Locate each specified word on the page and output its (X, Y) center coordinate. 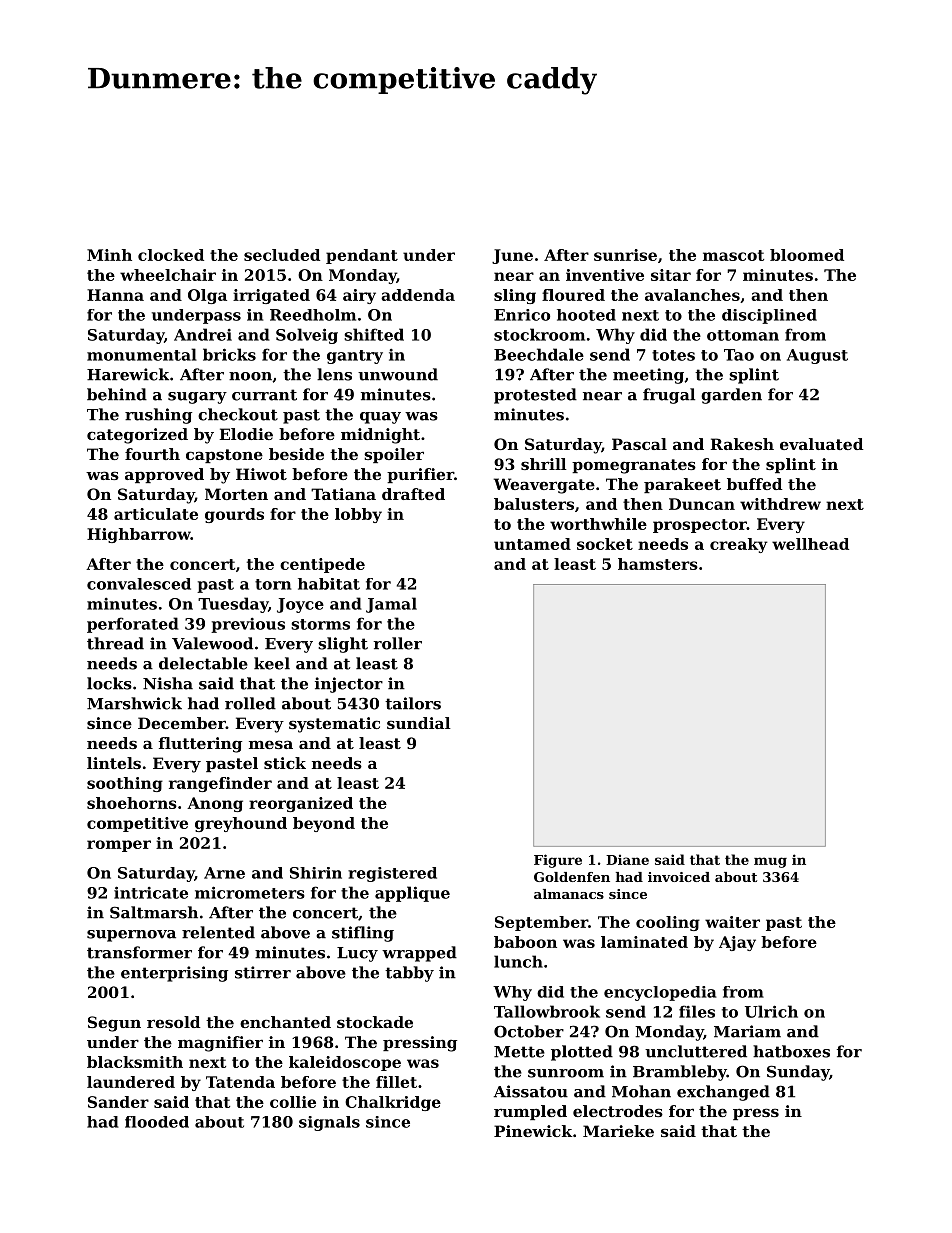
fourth (152, 454)
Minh (109, 255)
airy (359, 296)
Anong (215, 804)
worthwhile (598, 524)
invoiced (679, 877)
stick (285, 763)
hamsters (658, 564)
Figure (558, 861)
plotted (582, 1053)
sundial (419, 723)
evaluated (821, 444)
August (817, 356)
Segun (114, 1024)
